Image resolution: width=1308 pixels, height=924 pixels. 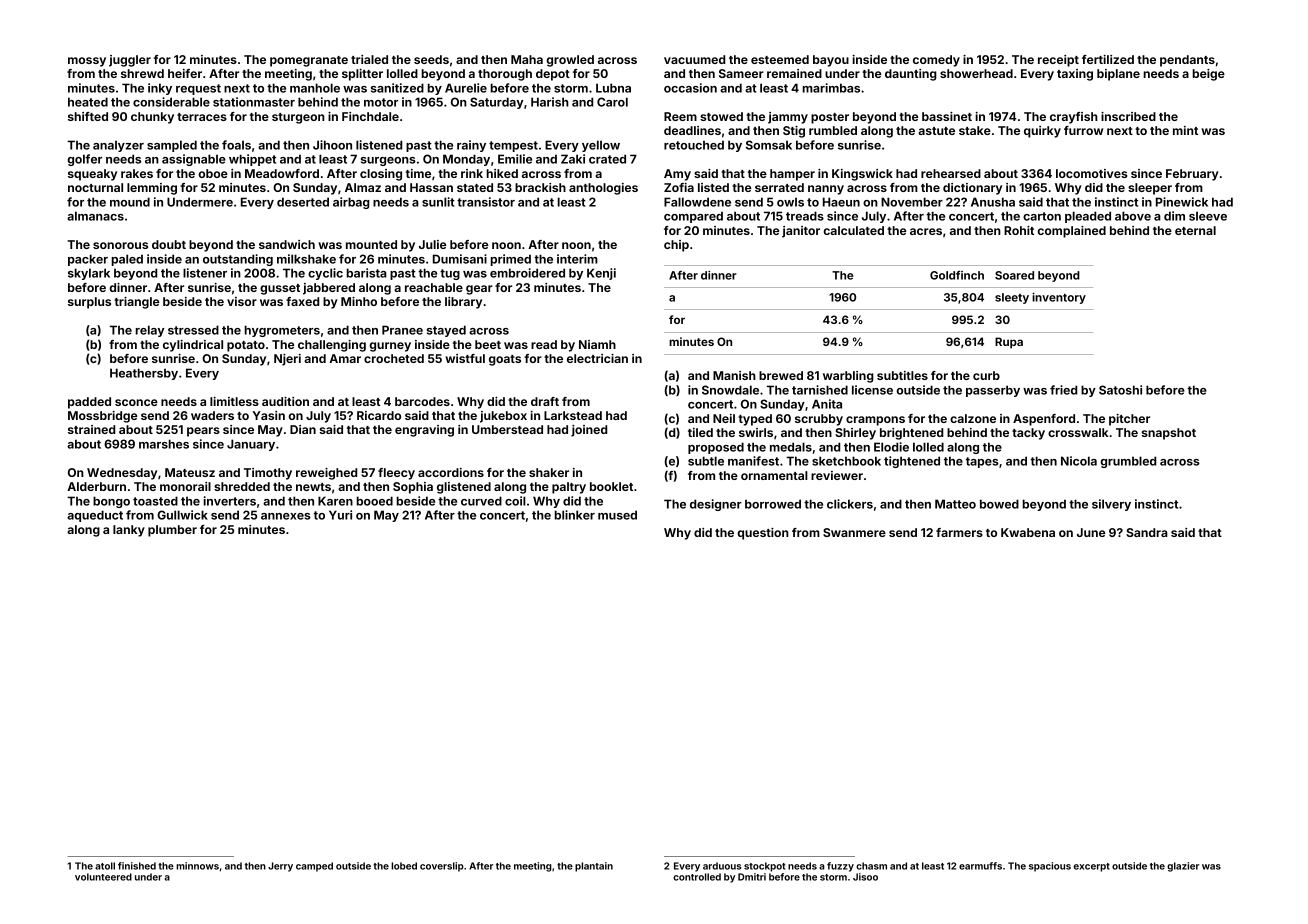 I want to click on Jerry, so click(x=280, y=867).
